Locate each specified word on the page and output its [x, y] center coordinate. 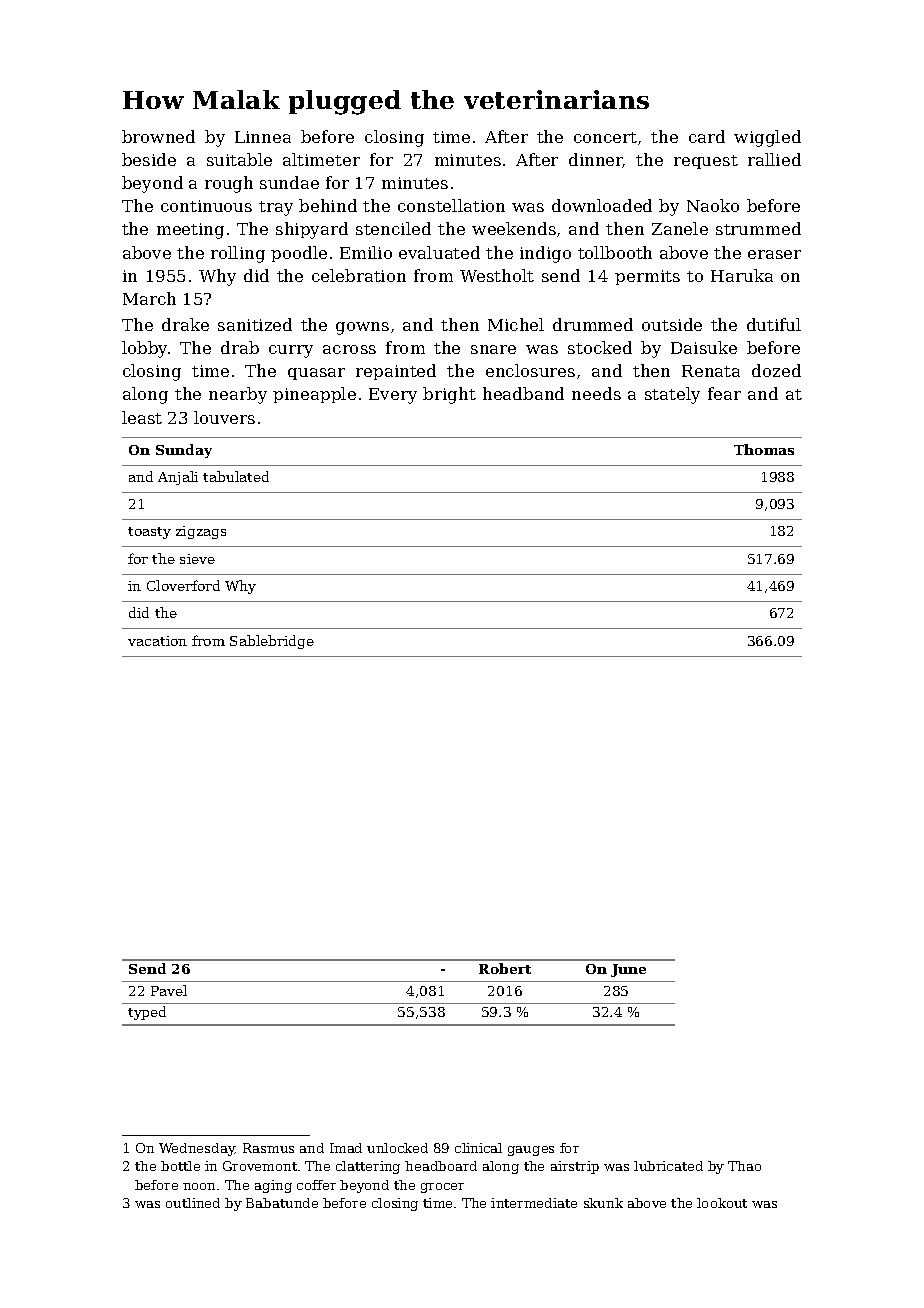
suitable [239, 159]
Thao [744, 1166]
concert [605, 137]
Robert [505, 968]
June [628, 970]
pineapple [314, 395]
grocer [442, 1188]
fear [724, 393]
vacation [157, 641]
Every [393, 396]
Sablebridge [272, 642]
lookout [722, 1203]
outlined [193, 1203]
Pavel [169, 990]
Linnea [263, 137]
